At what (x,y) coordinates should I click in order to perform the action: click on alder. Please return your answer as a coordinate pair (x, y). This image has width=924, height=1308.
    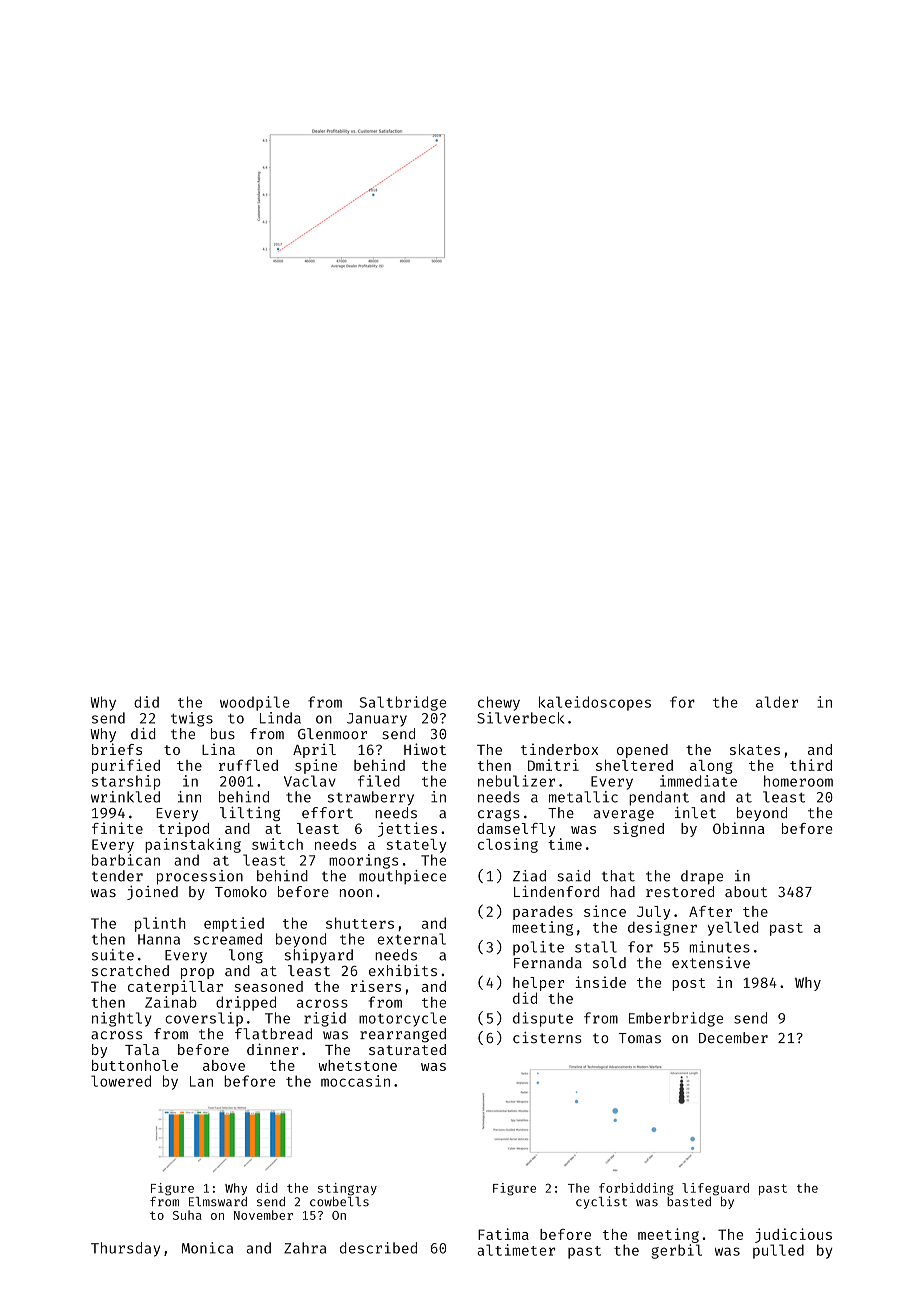
    Looking at the image, I should click on (777, 702).
